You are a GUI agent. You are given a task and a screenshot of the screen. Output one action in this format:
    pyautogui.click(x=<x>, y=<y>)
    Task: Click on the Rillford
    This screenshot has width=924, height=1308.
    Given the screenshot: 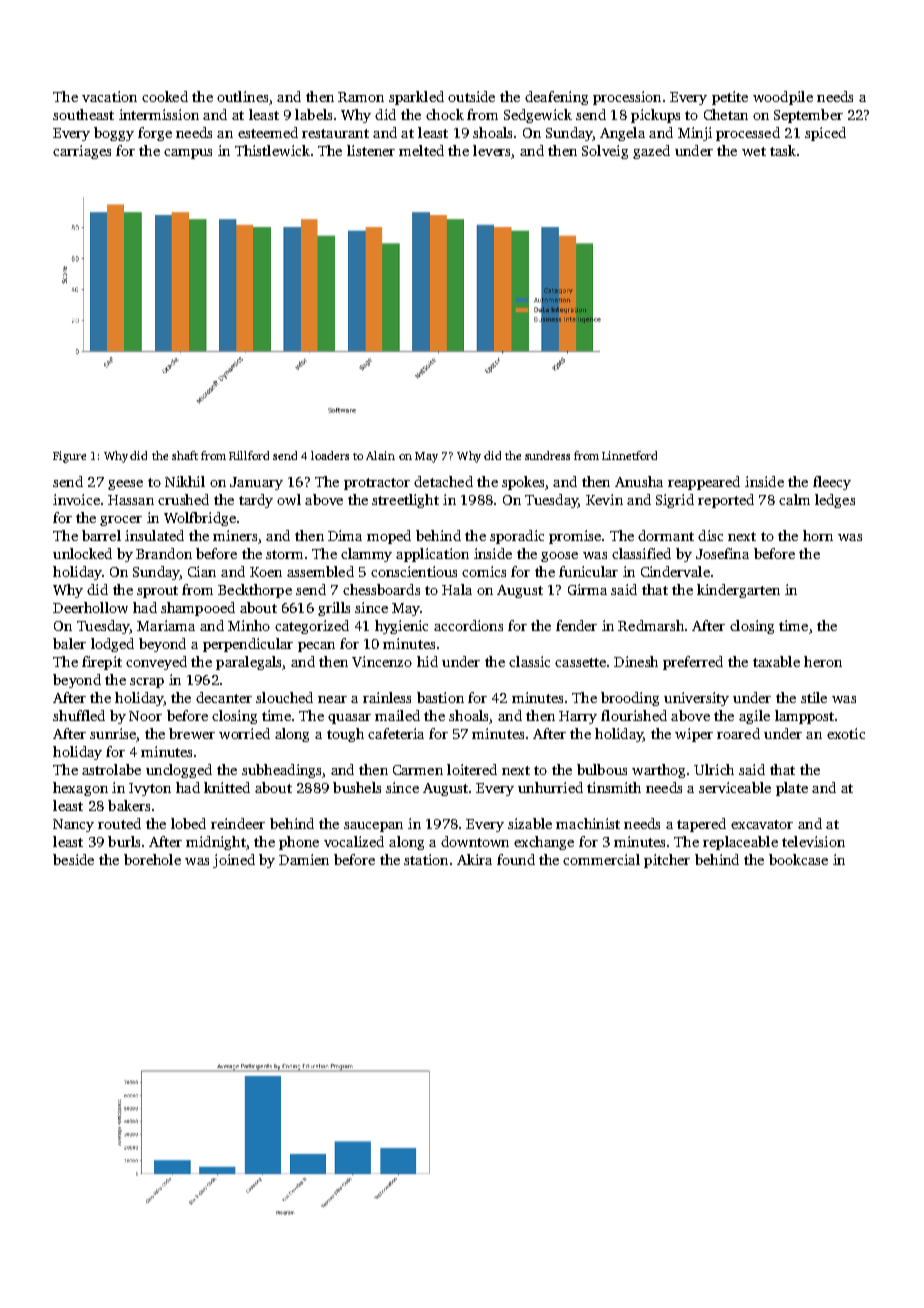 What is the action you would take?
    pyautogui.click(x=249, y=455)
